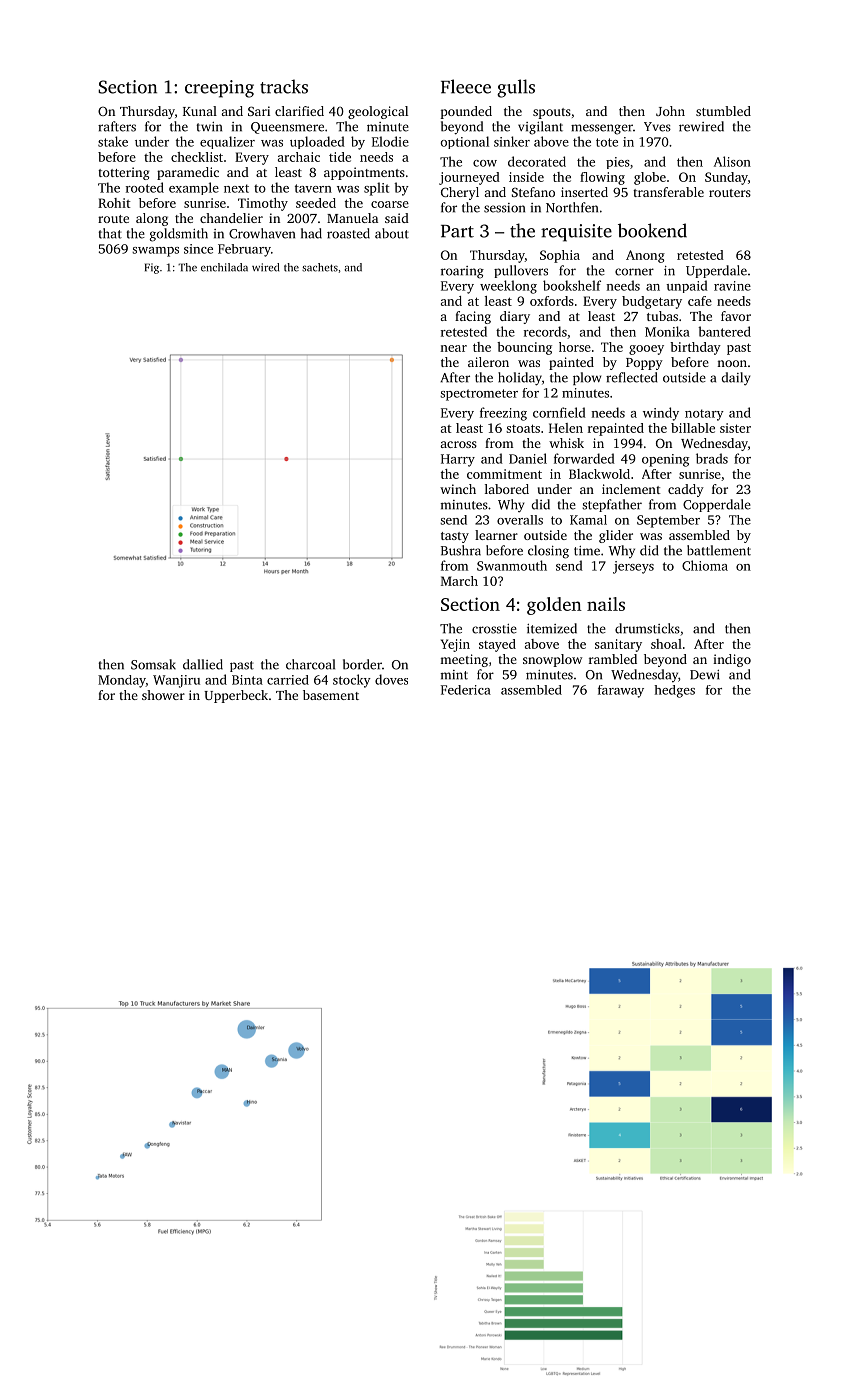 The height and width of the page is (1400, 849). I want to click on doves, so click(391, 679).
